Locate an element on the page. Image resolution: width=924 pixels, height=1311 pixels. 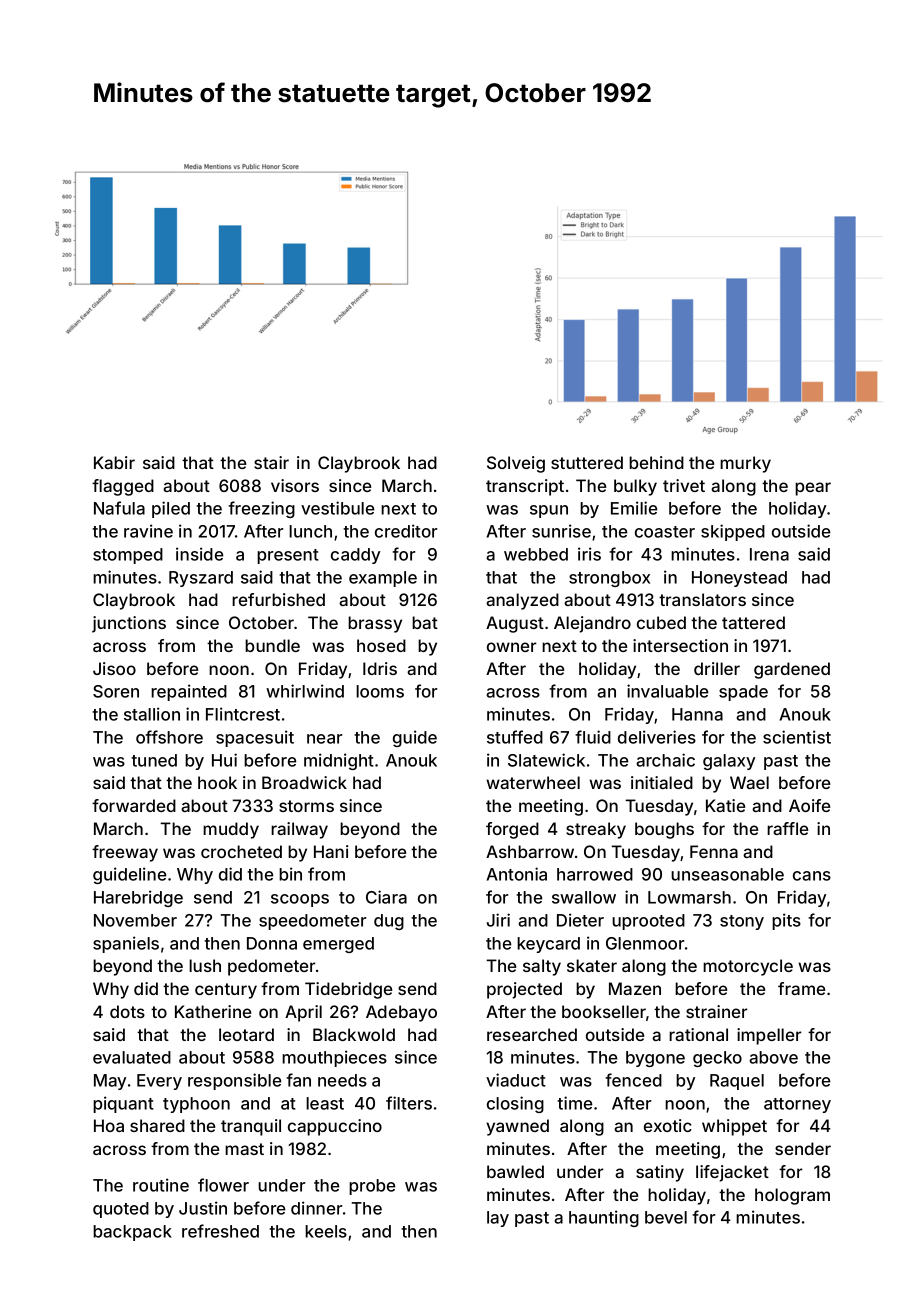
example is located at coordinates (383, 579).
